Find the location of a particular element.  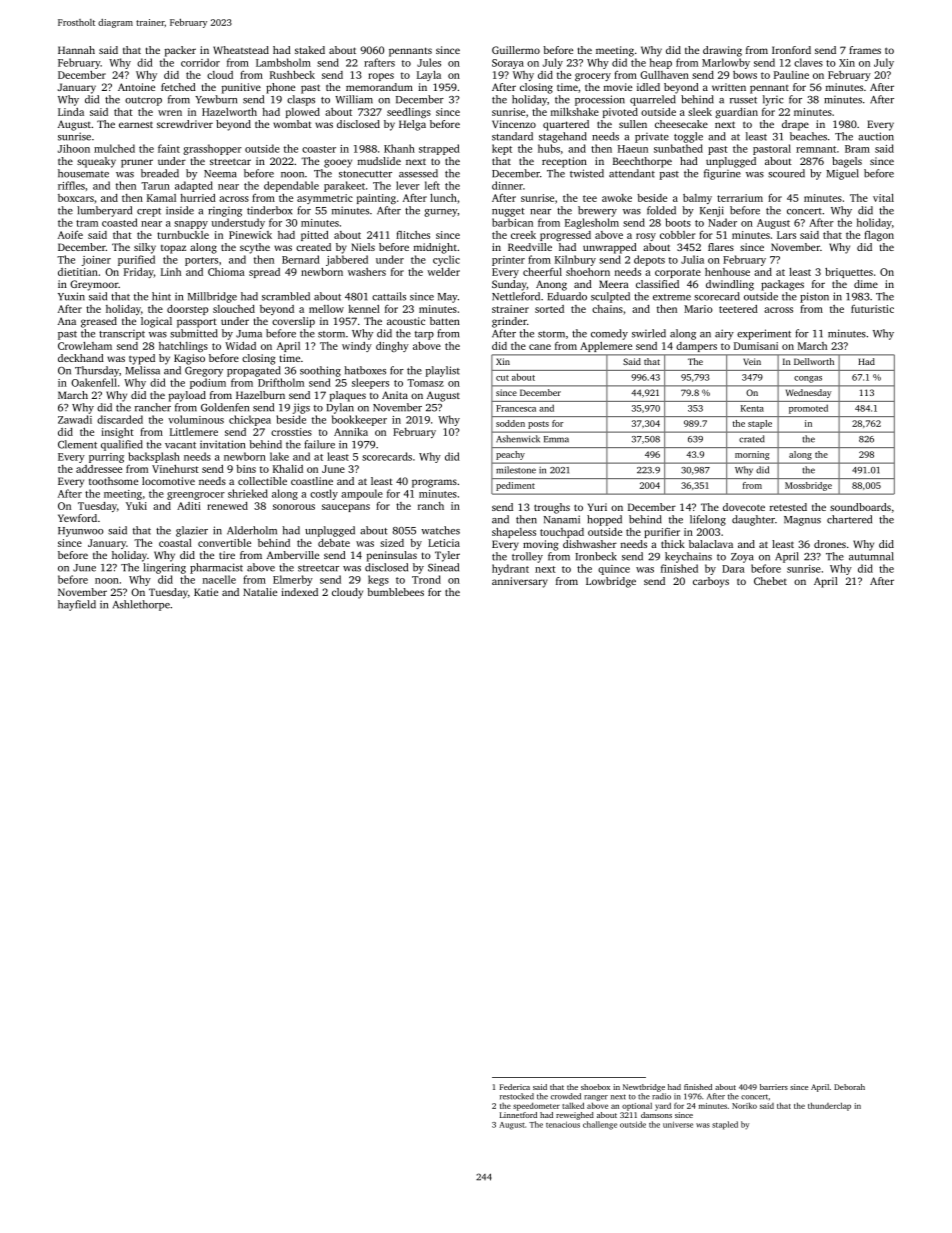

Chebet is located at coordinates (770, 581).
